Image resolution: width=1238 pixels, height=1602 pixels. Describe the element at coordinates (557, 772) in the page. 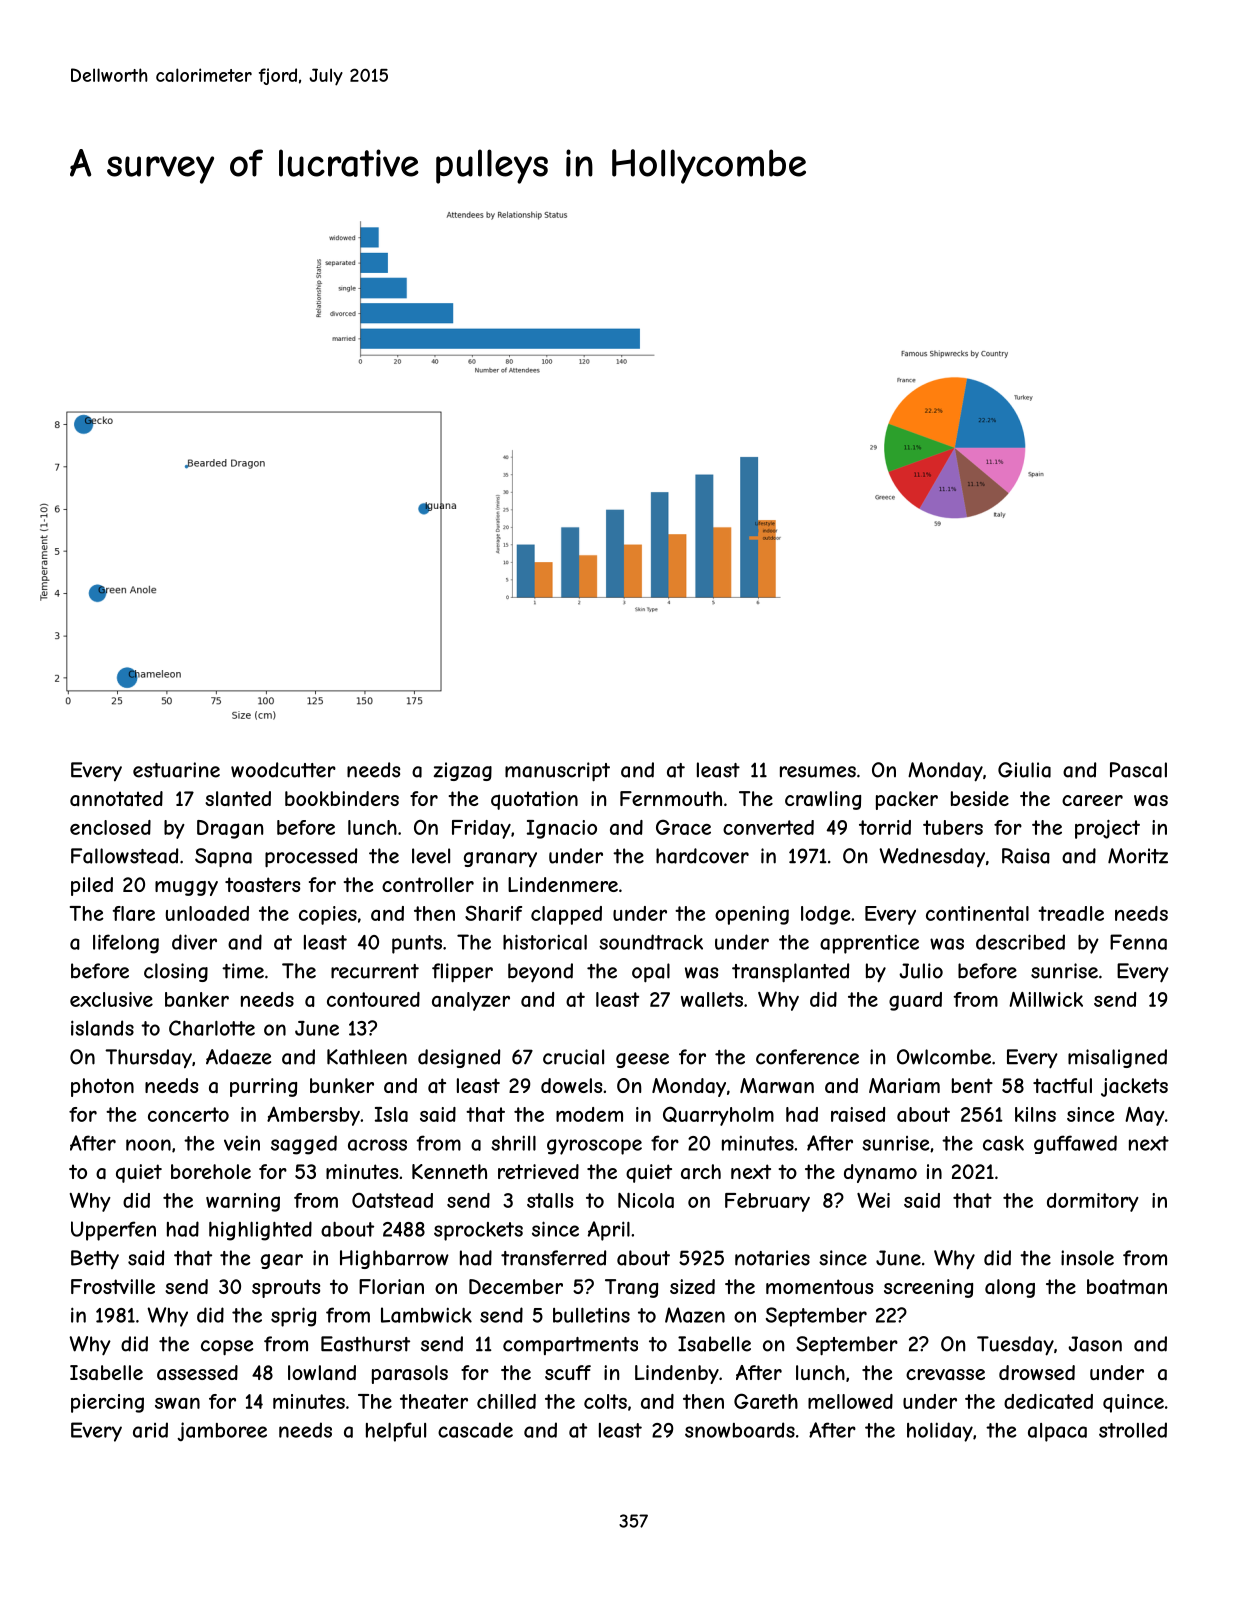

I see `manuscript` at that location.
